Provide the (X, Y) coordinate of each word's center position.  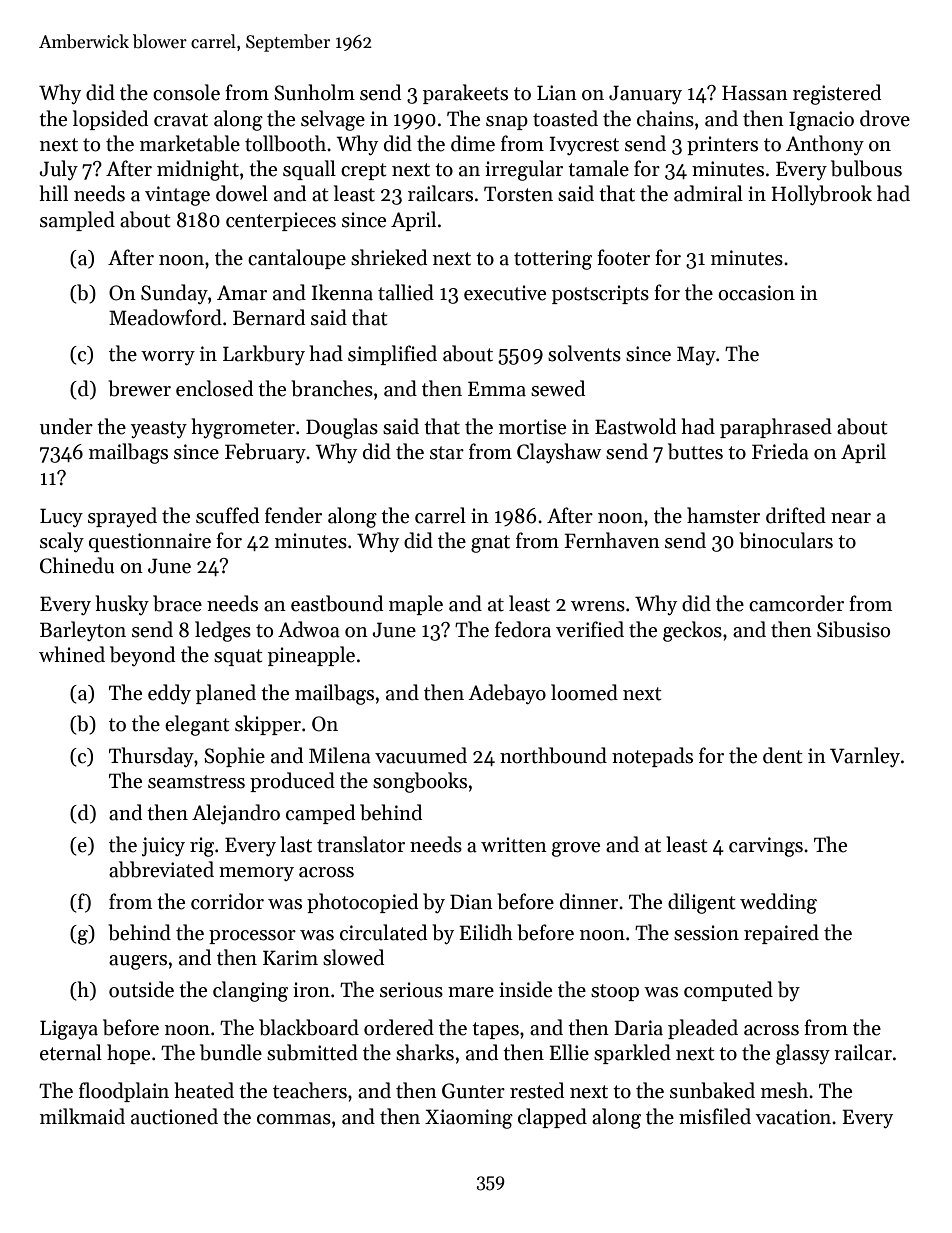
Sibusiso (853, 629)
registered (837, 94)
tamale (598, 168)
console (186, 92)
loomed (584, 692)
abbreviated (161, 869)
